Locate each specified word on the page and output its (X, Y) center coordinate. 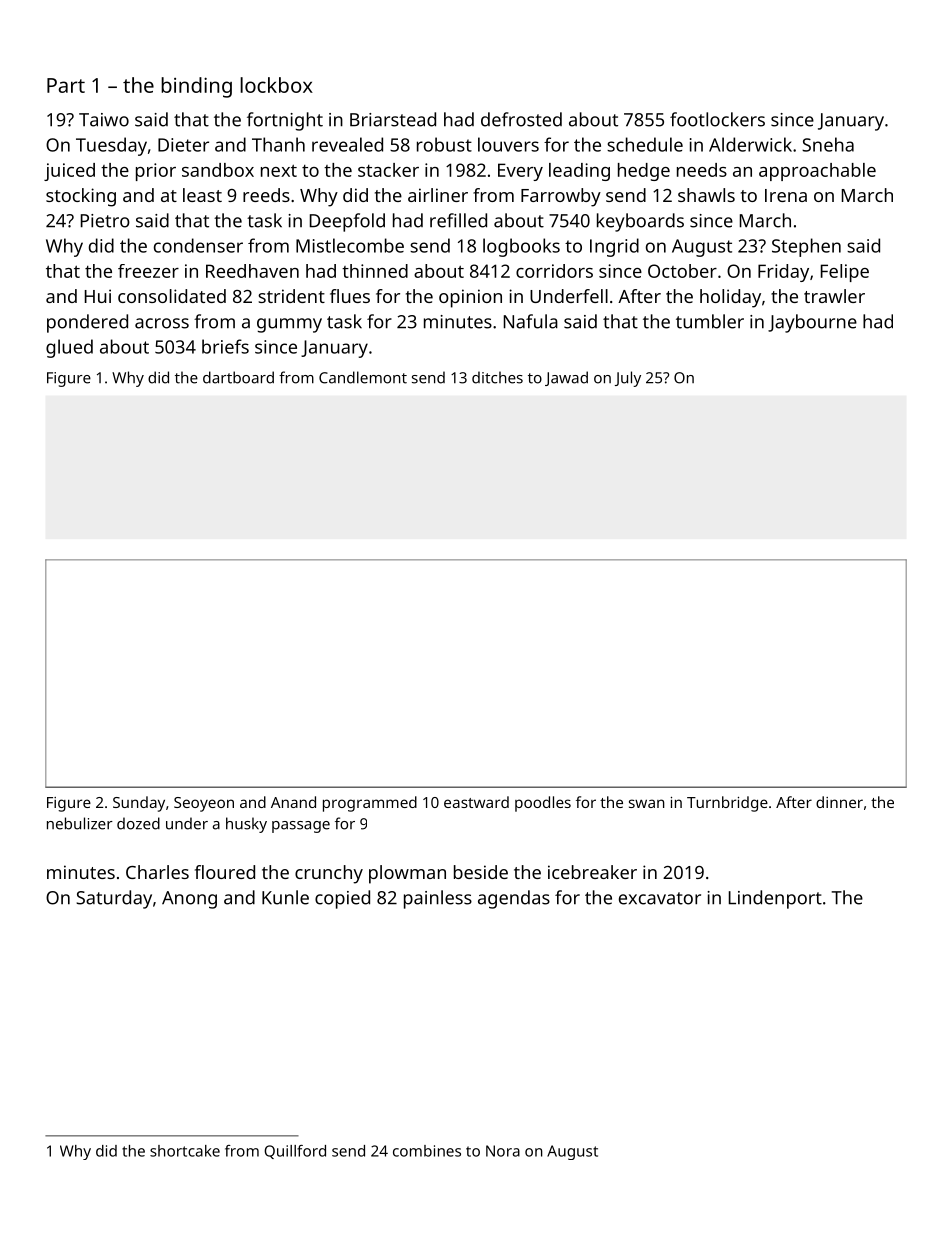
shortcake (185, 1151)
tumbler (710, 321)
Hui (98, 296)
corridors (554, 271)
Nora (503, 1151)
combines (427, 1151)
